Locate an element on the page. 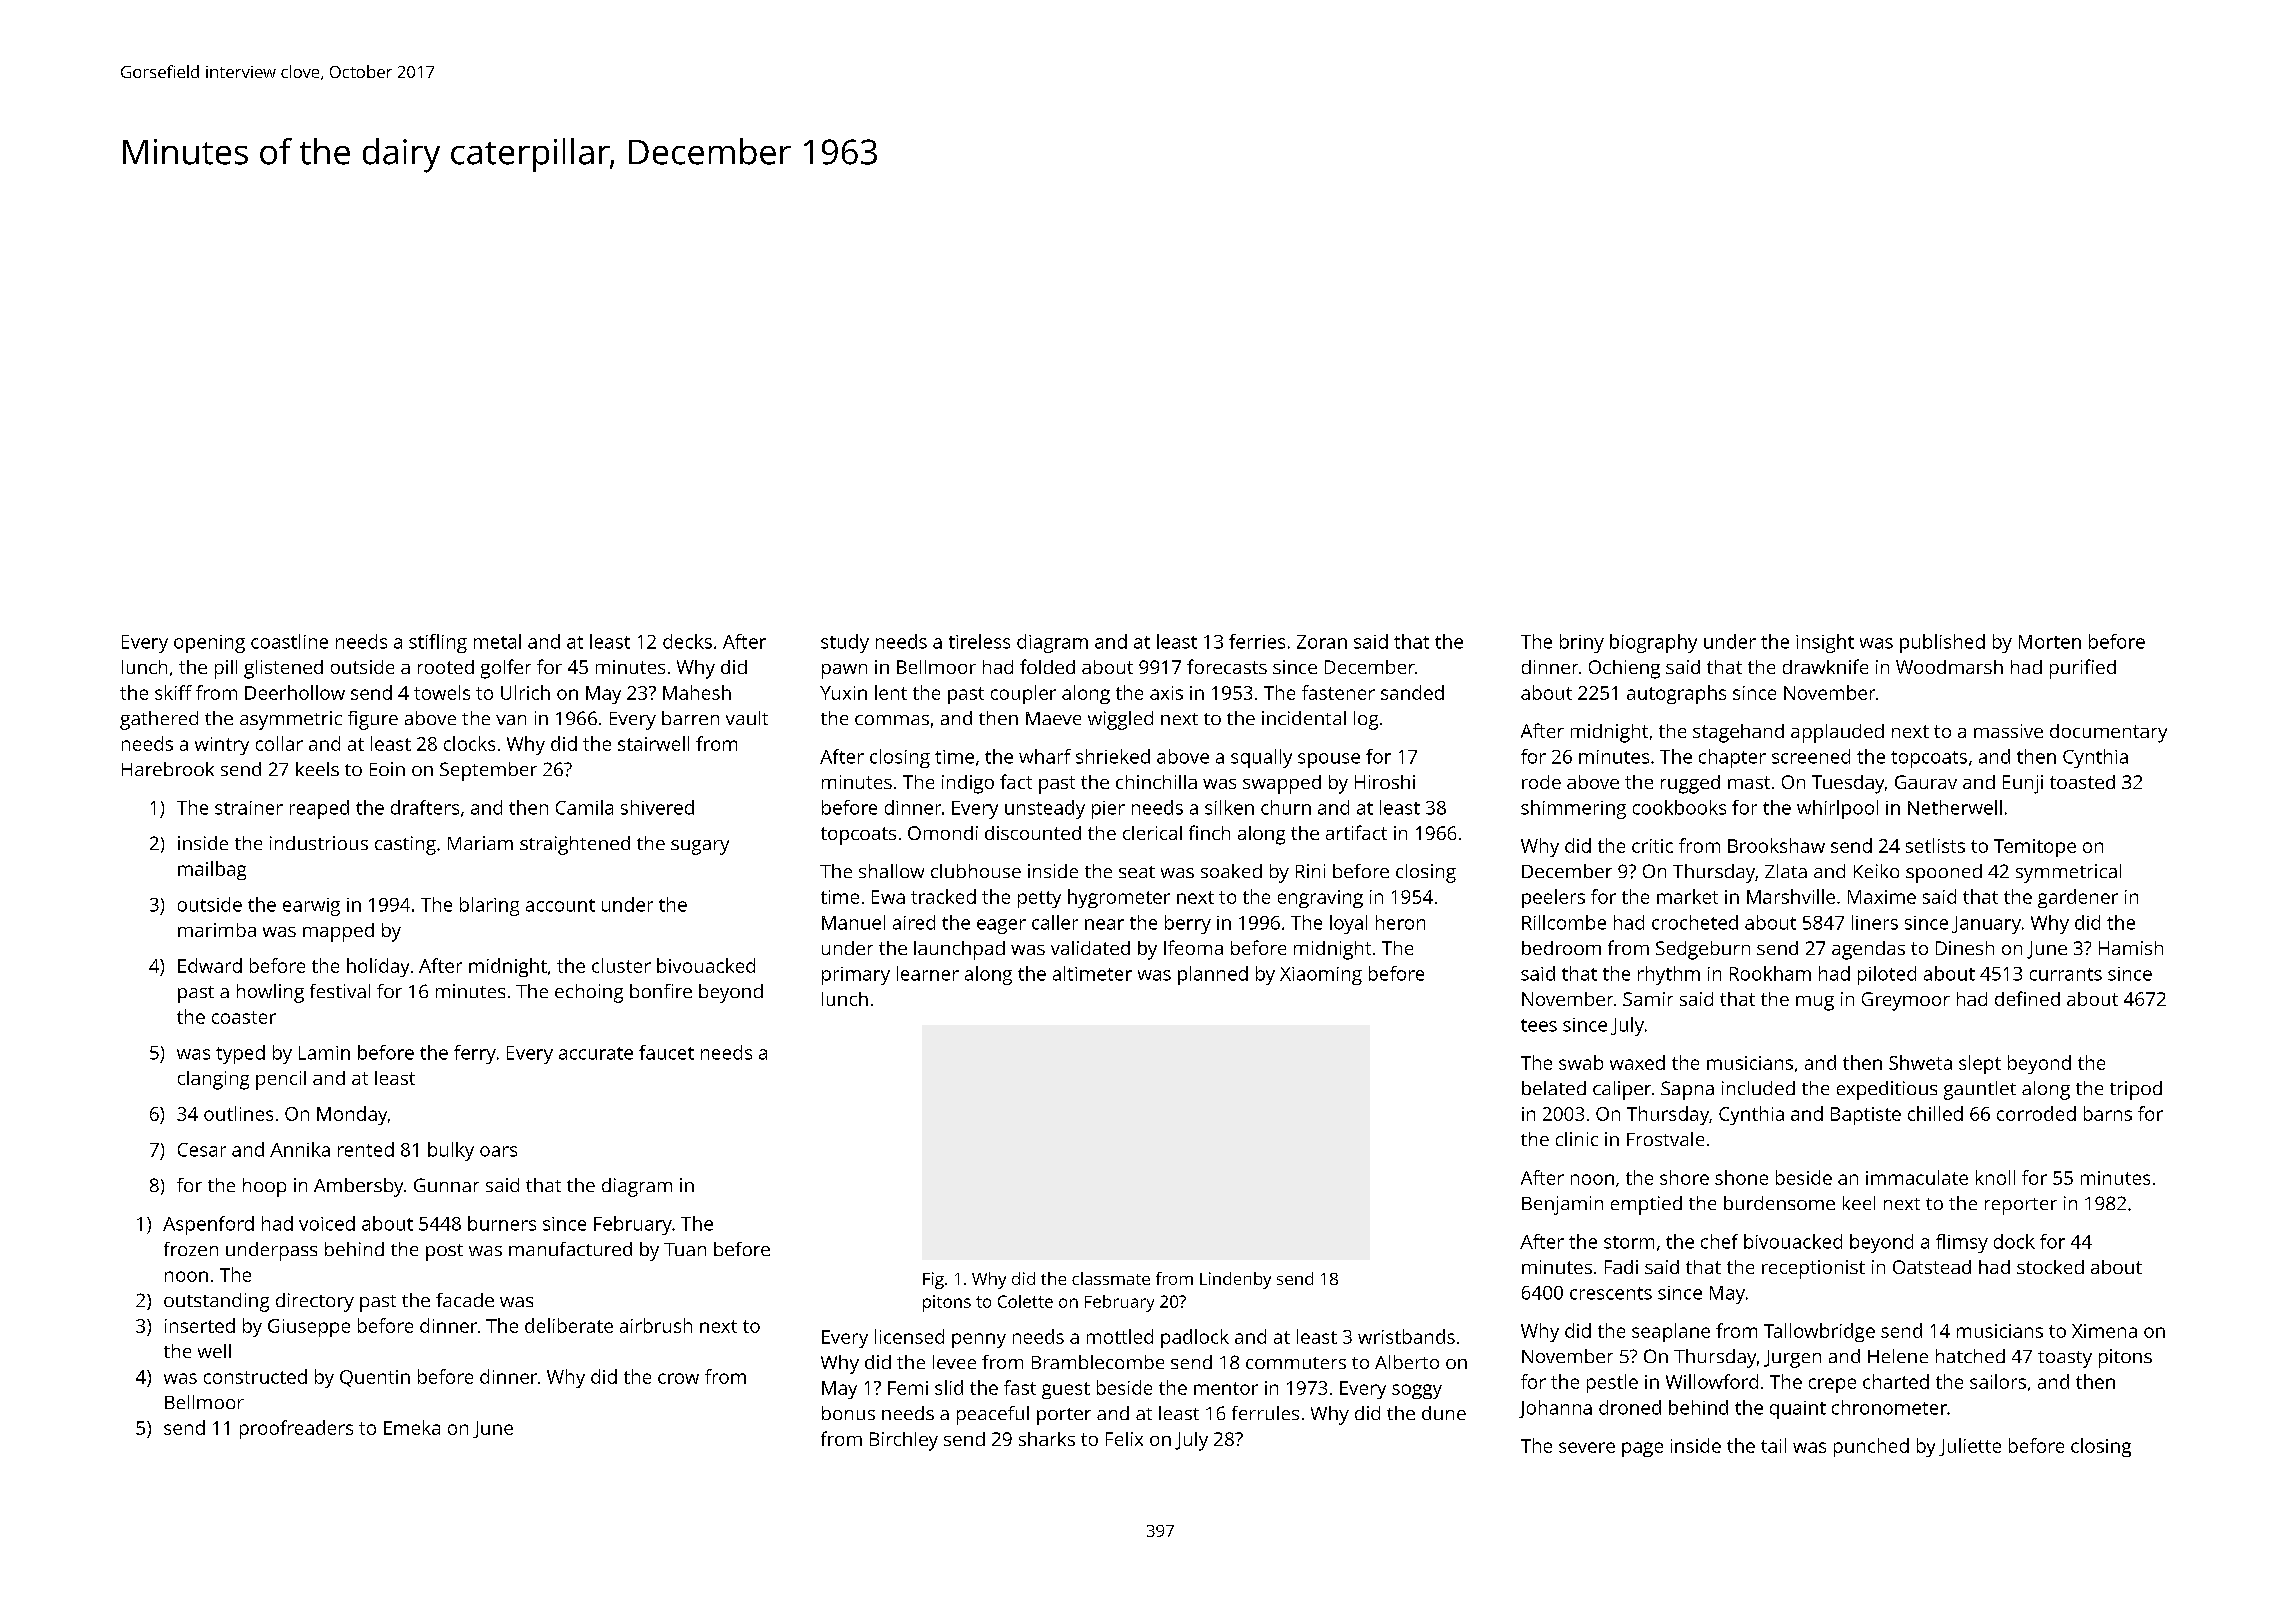 This image has height=1620, width=2292. cluster is located at coordinates (621, 965).
